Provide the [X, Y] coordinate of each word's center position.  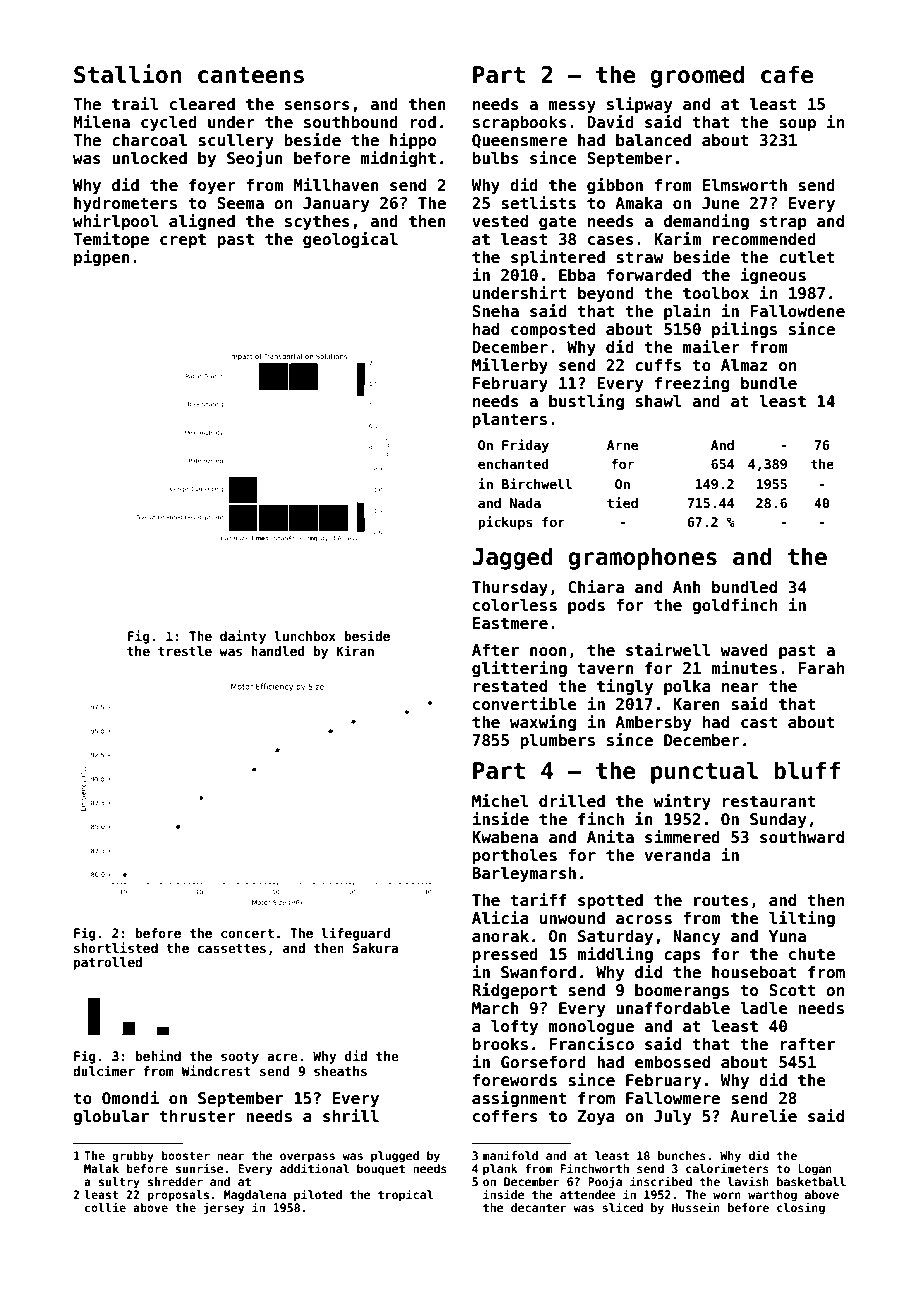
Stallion [127, 74]
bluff [807, 770]
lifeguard [355, 934]
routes [721, 901]
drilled [572, 800]
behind [158, 1055]
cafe [787, 74]
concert [247, 933]
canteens [251, 75]
